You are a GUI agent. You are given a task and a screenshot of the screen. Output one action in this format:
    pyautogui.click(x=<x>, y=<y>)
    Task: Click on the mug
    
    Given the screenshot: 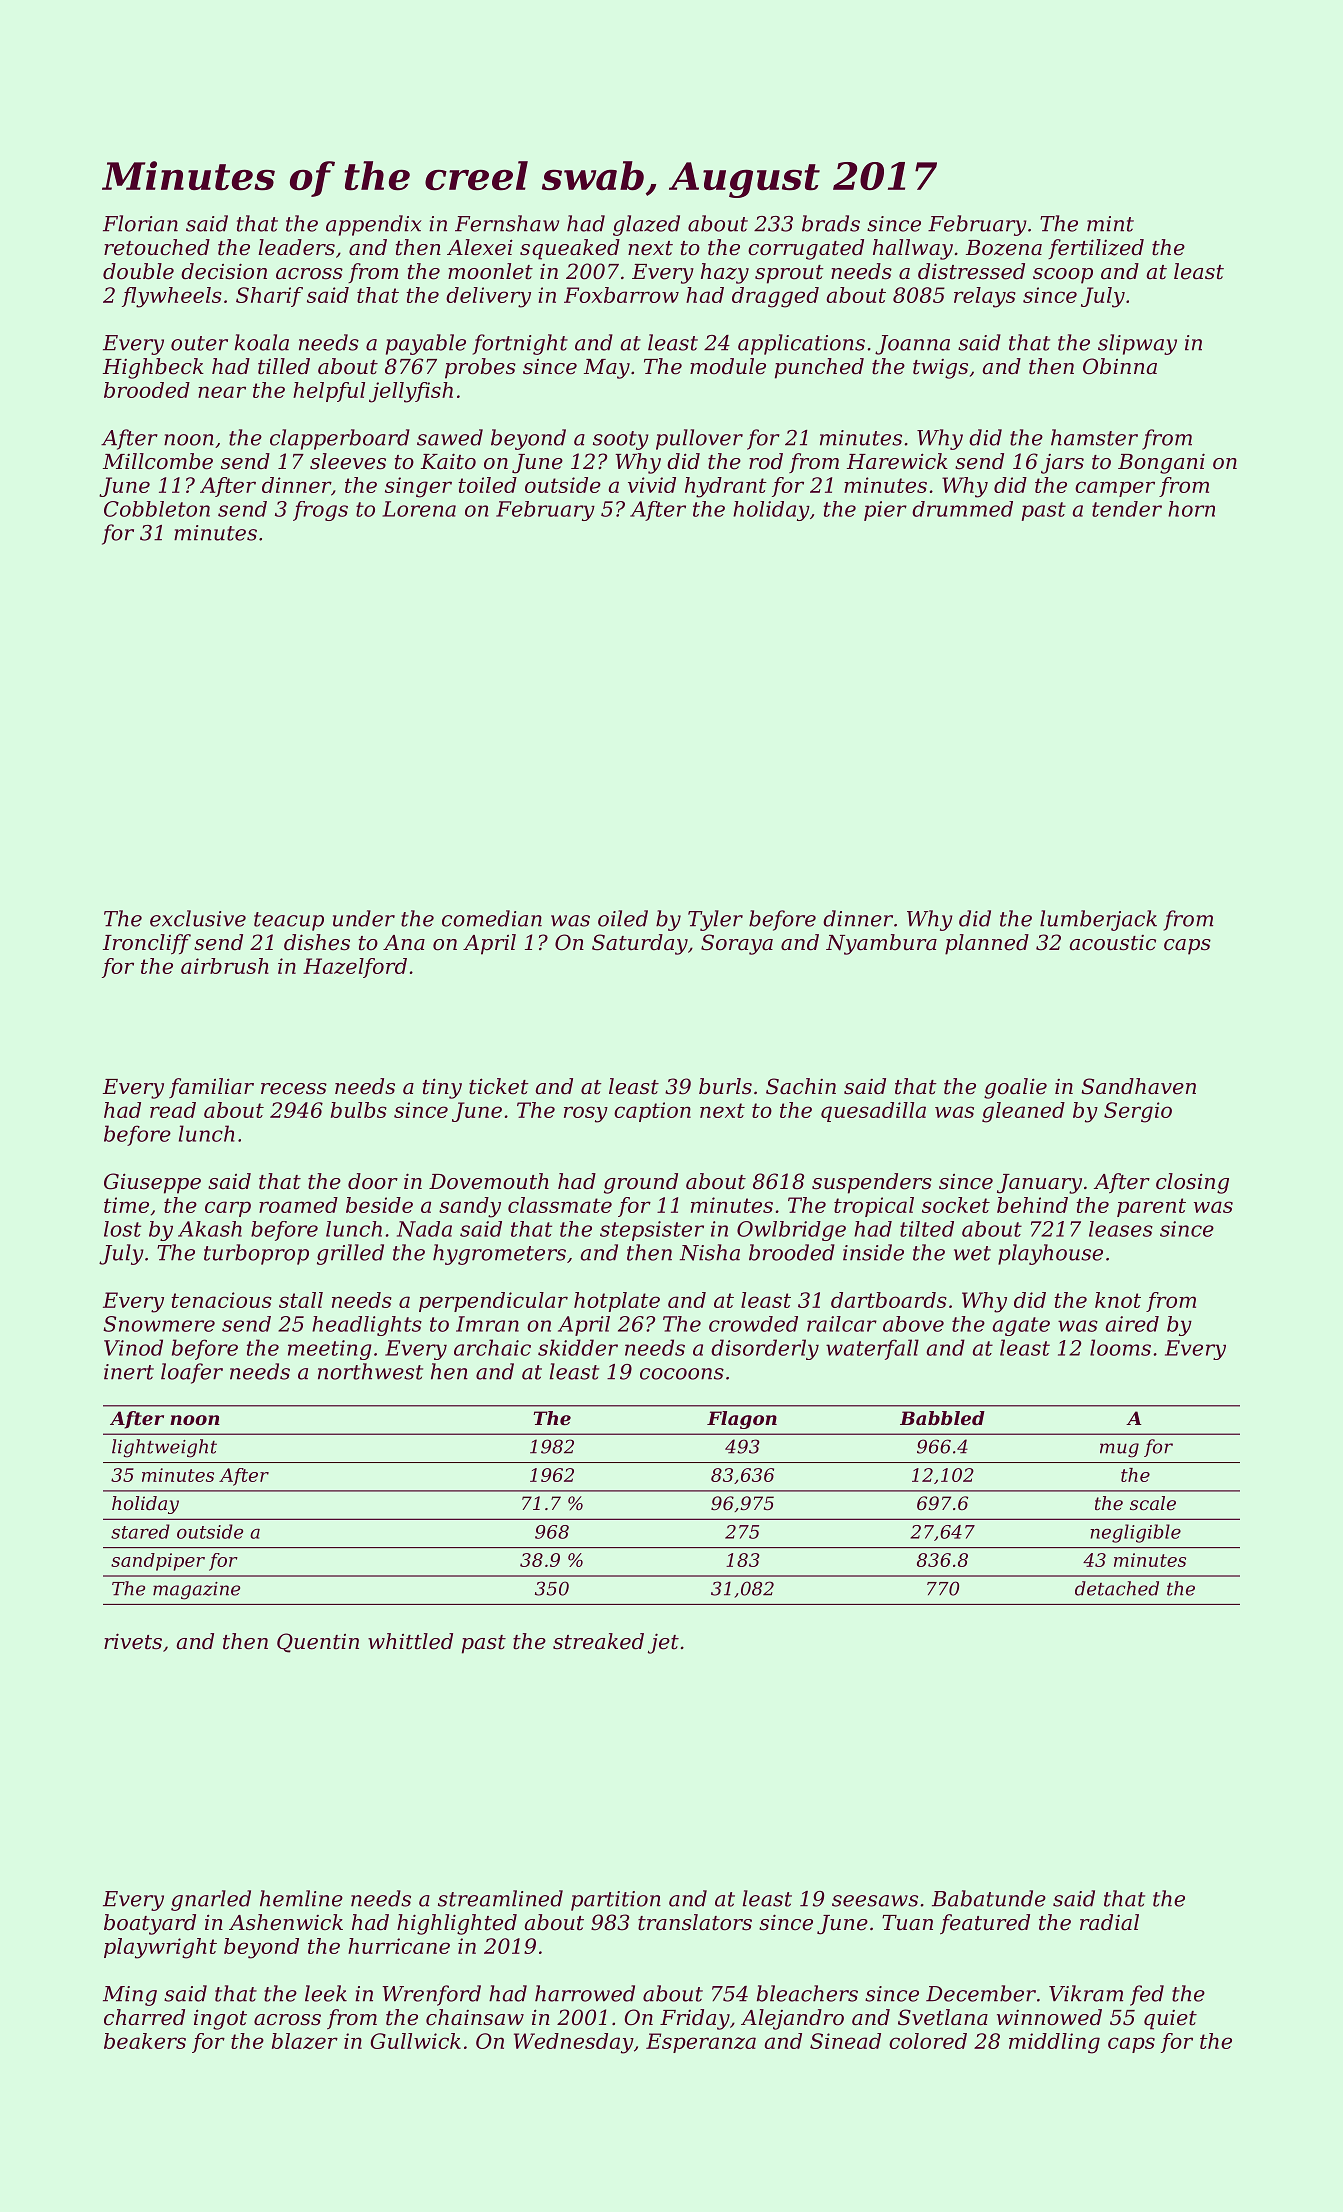 What is the action you would take?
    pyautogui.click(x=1119, y=1450)
